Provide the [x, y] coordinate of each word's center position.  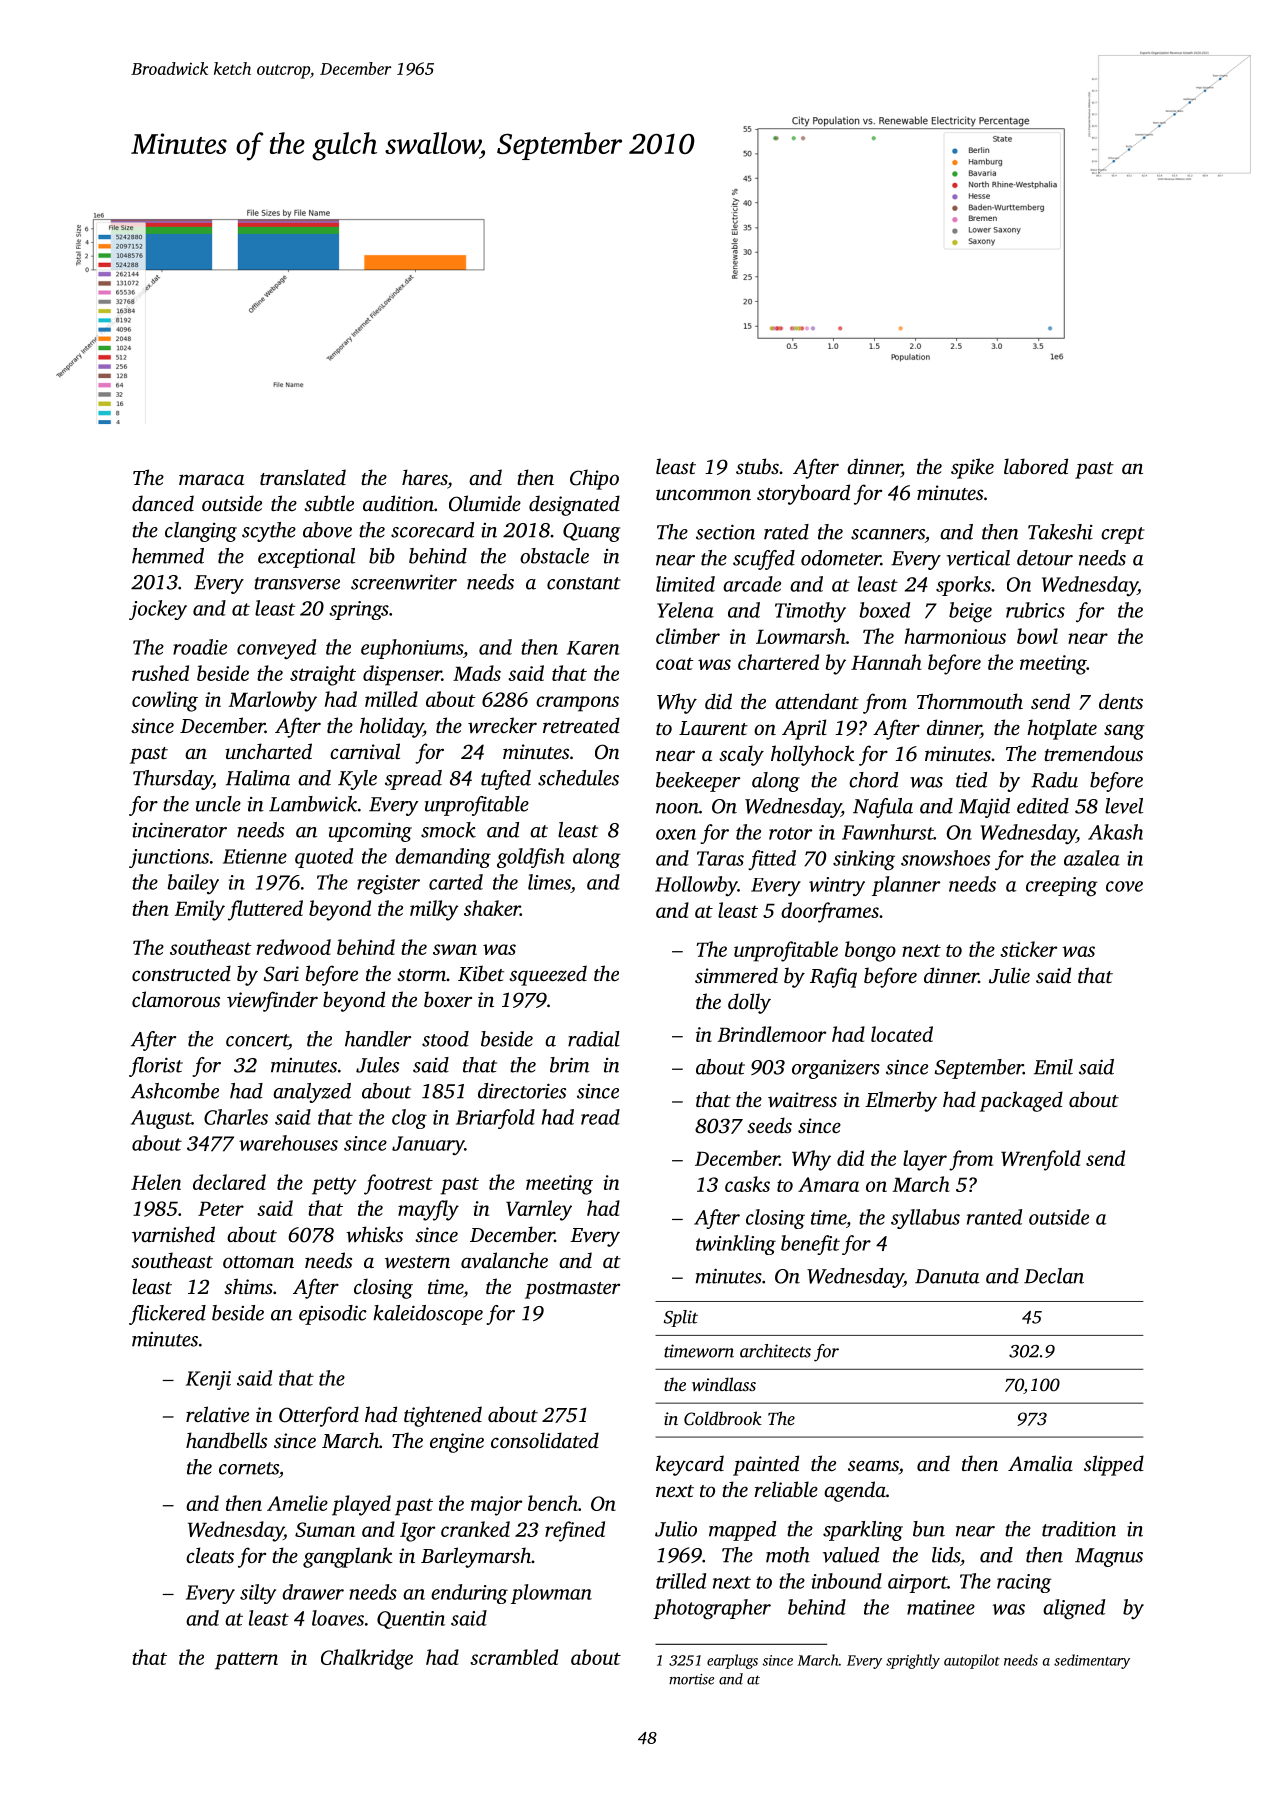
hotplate [1062, 729]
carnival [365, 751]
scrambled [514, 1657]
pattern [246, 1661]
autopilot [972, 1661]
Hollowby [696, 886]
